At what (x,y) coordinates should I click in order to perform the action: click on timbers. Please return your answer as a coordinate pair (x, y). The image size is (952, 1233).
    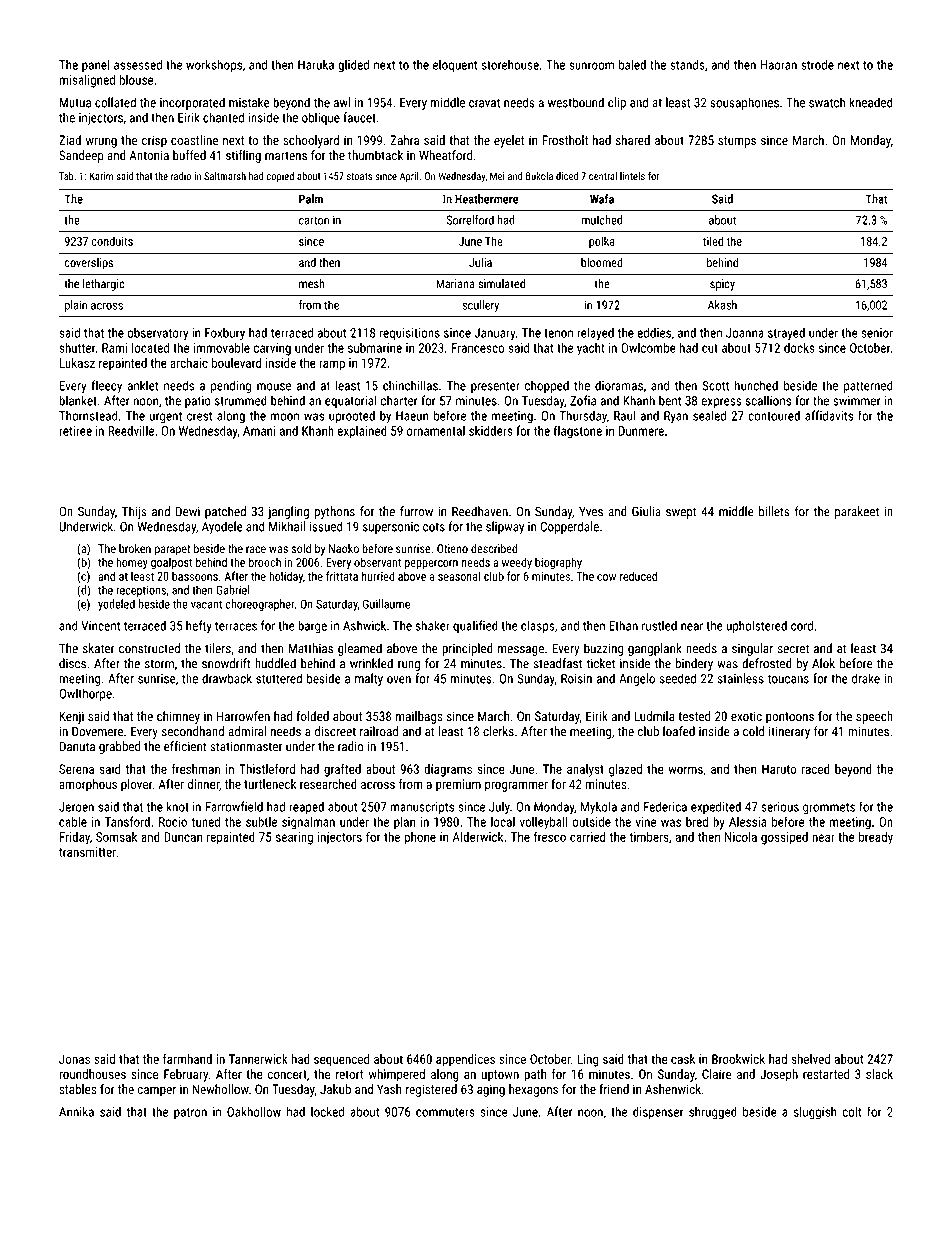
    Looking at the image, I should click on (649, 837).
